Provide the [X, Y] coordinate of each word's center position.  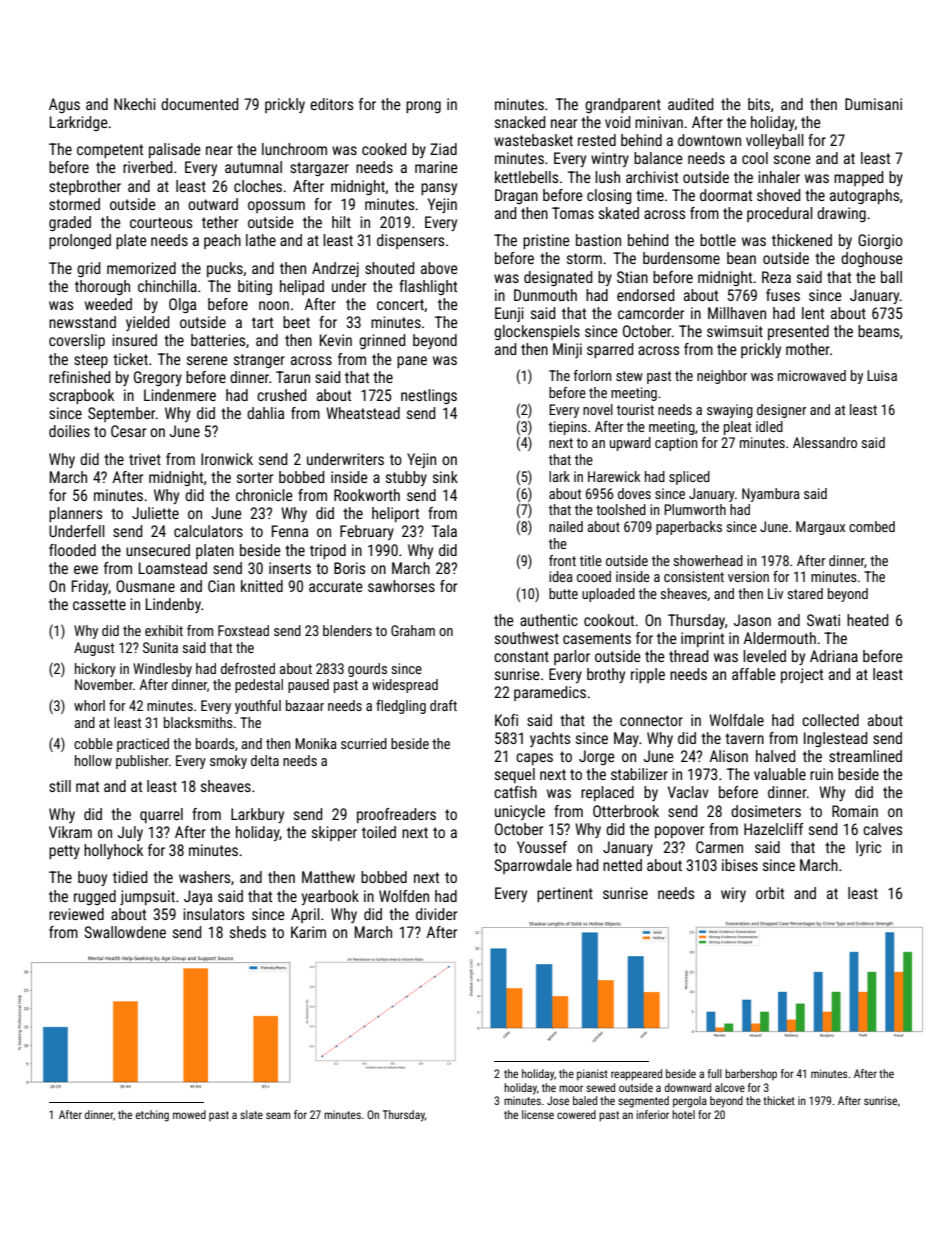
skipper [334, 833]
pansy [439, 189]
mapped [858, 178]
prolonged [80, 241]
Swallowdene [125, 932]
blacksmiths [198, 722]
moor [571, 1088]
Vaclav [688, 792]
